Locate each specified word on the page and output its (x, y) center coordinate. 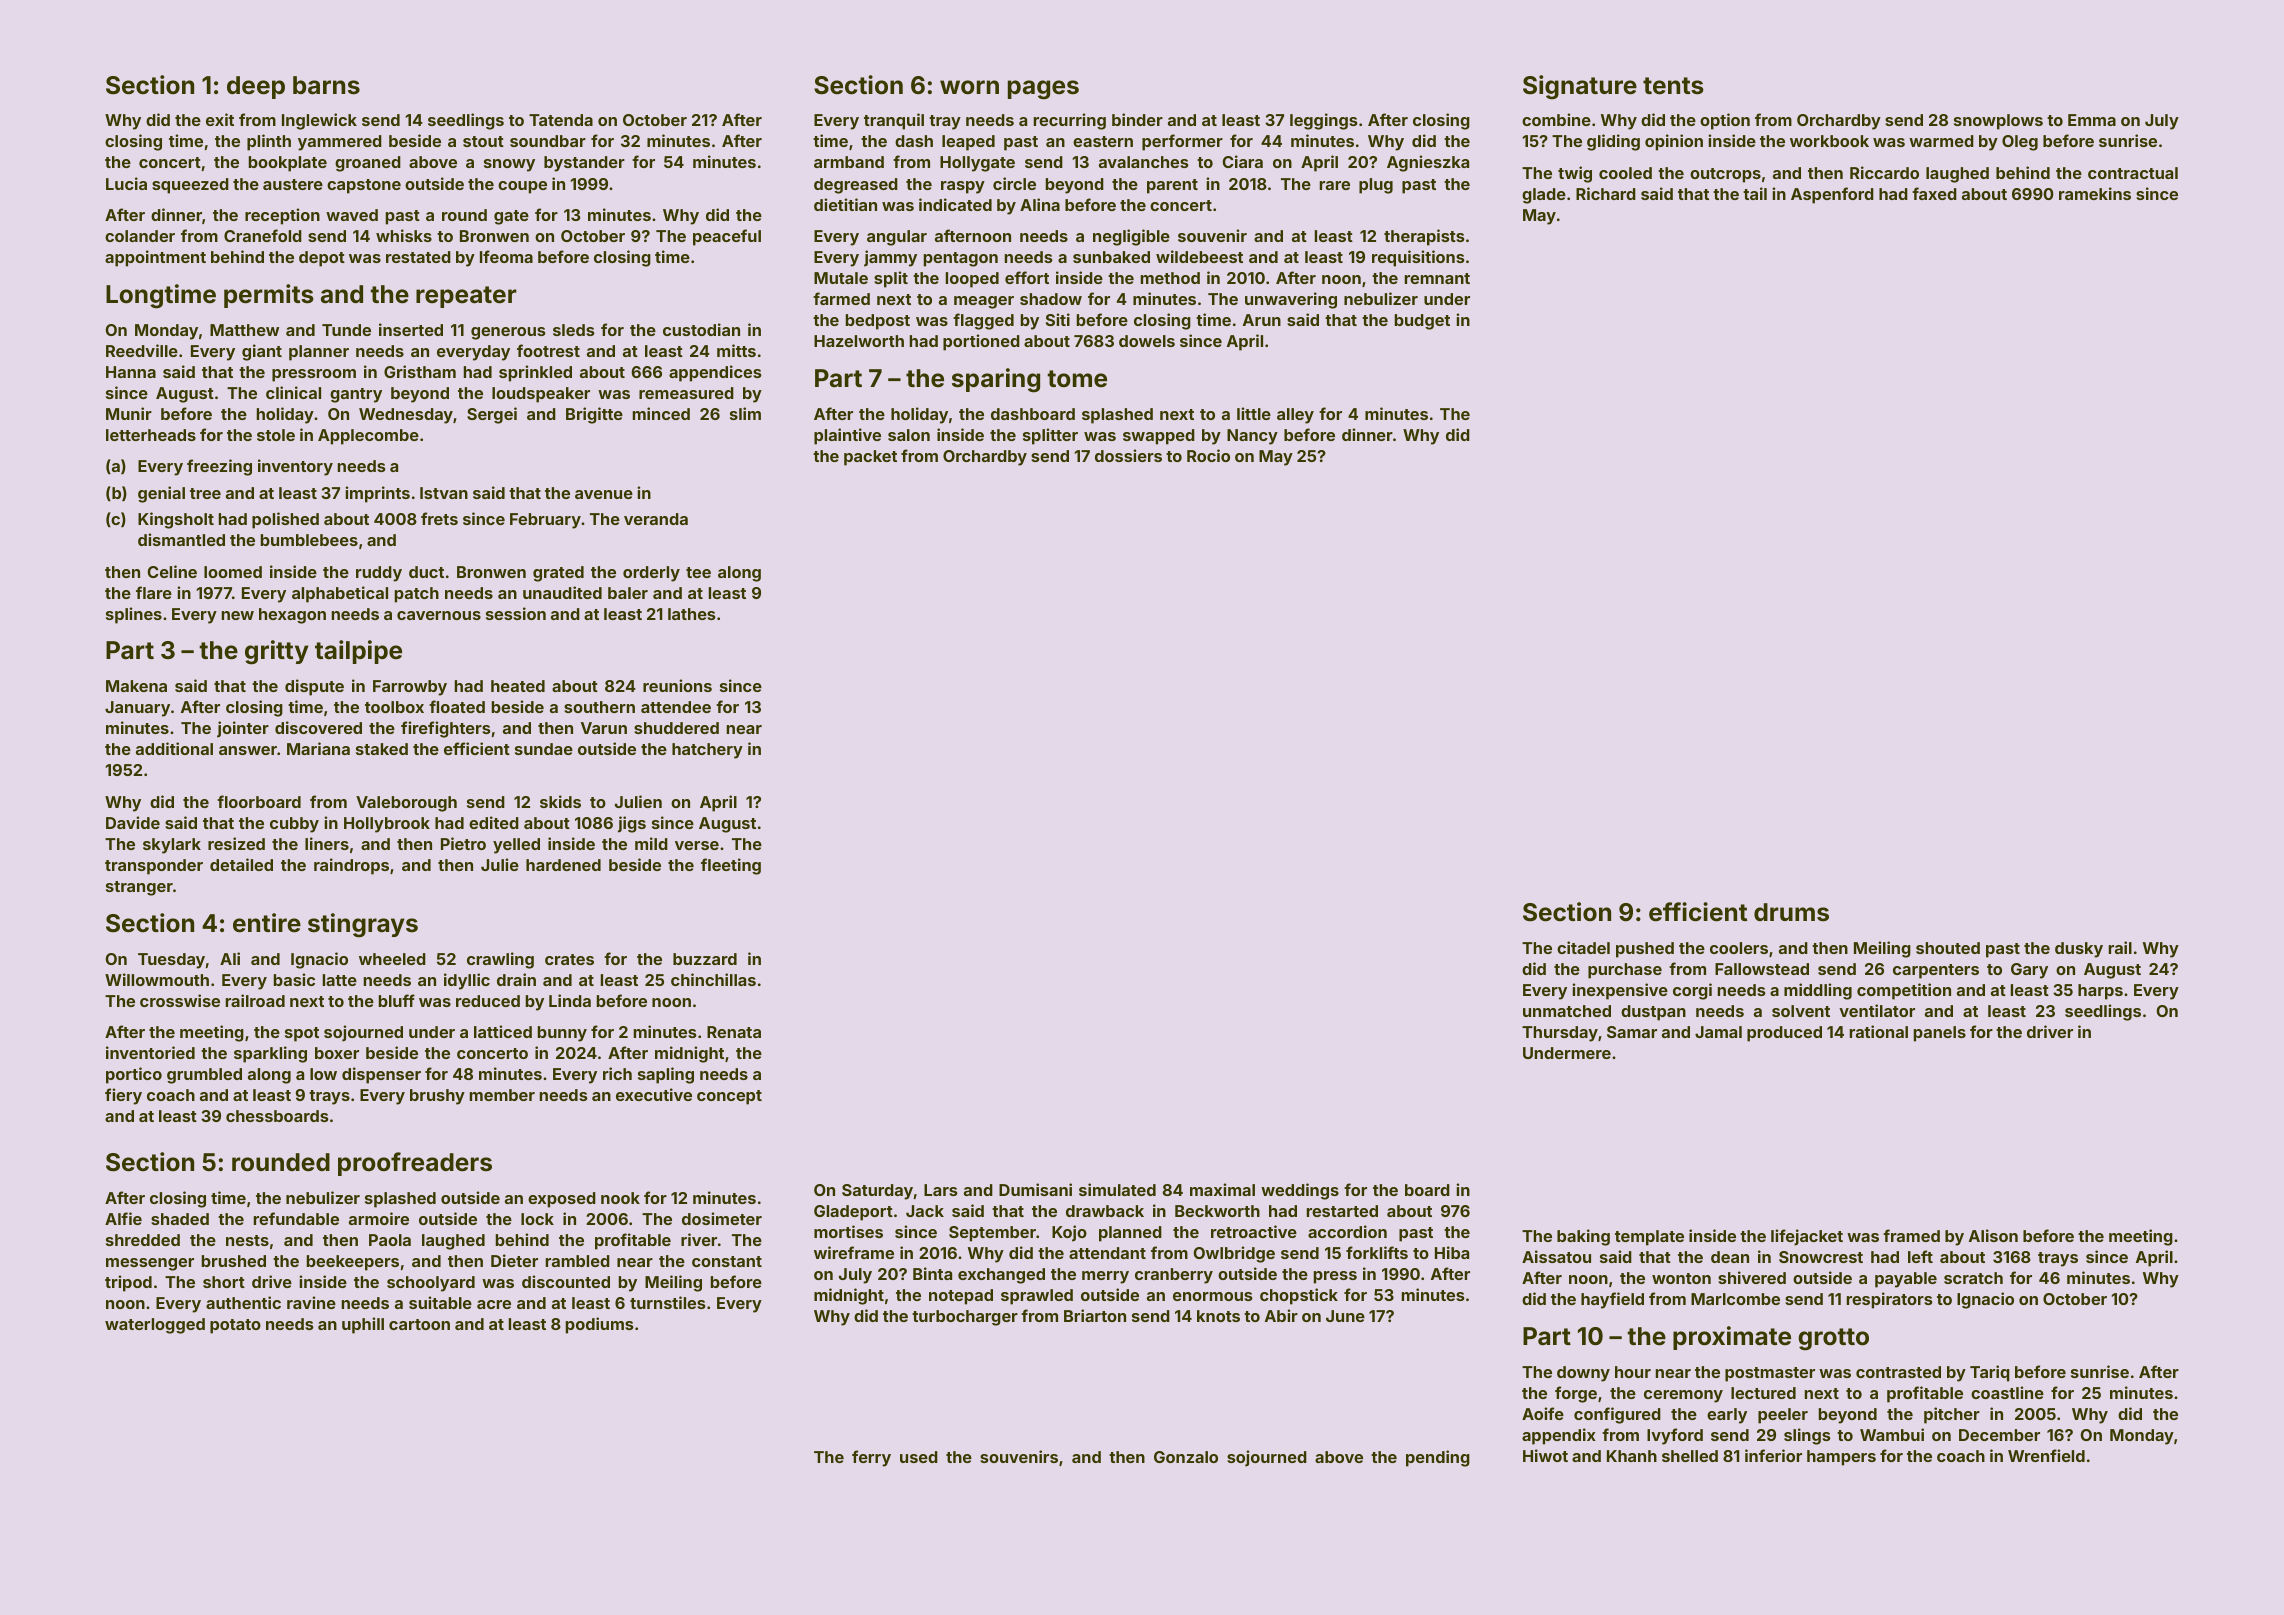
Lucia (126, 183)
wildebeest (1199, 256)
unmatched (1567, 1011)
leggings (1324, 121)
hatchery (707, 751)
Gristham (420, 371)
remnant (1437, 278)
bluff (397, 1000)
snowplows (1998, 122)
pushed (1645, 950)
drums (1791, 912)
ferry (871, 1458)
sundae (544, 749)
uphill (363, 1325)
